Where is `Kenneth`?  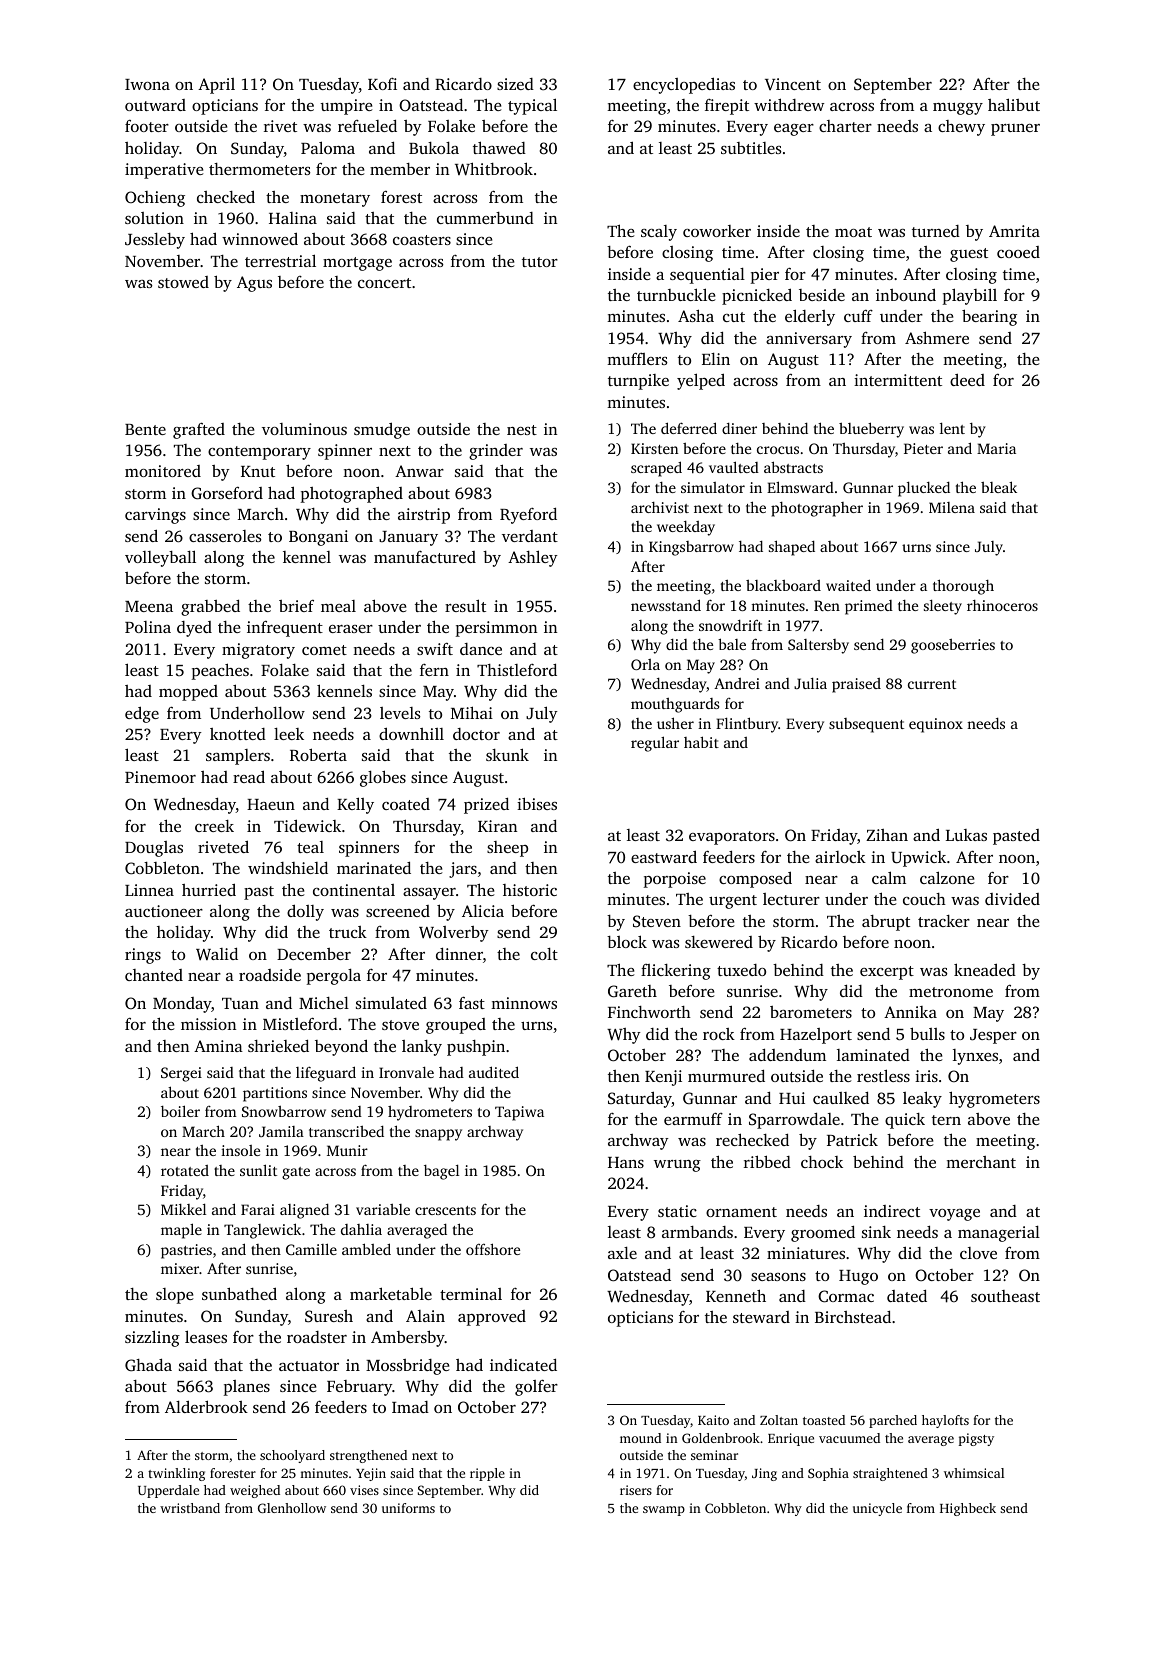
Kenneth is located at coordinates (736, 1295).
